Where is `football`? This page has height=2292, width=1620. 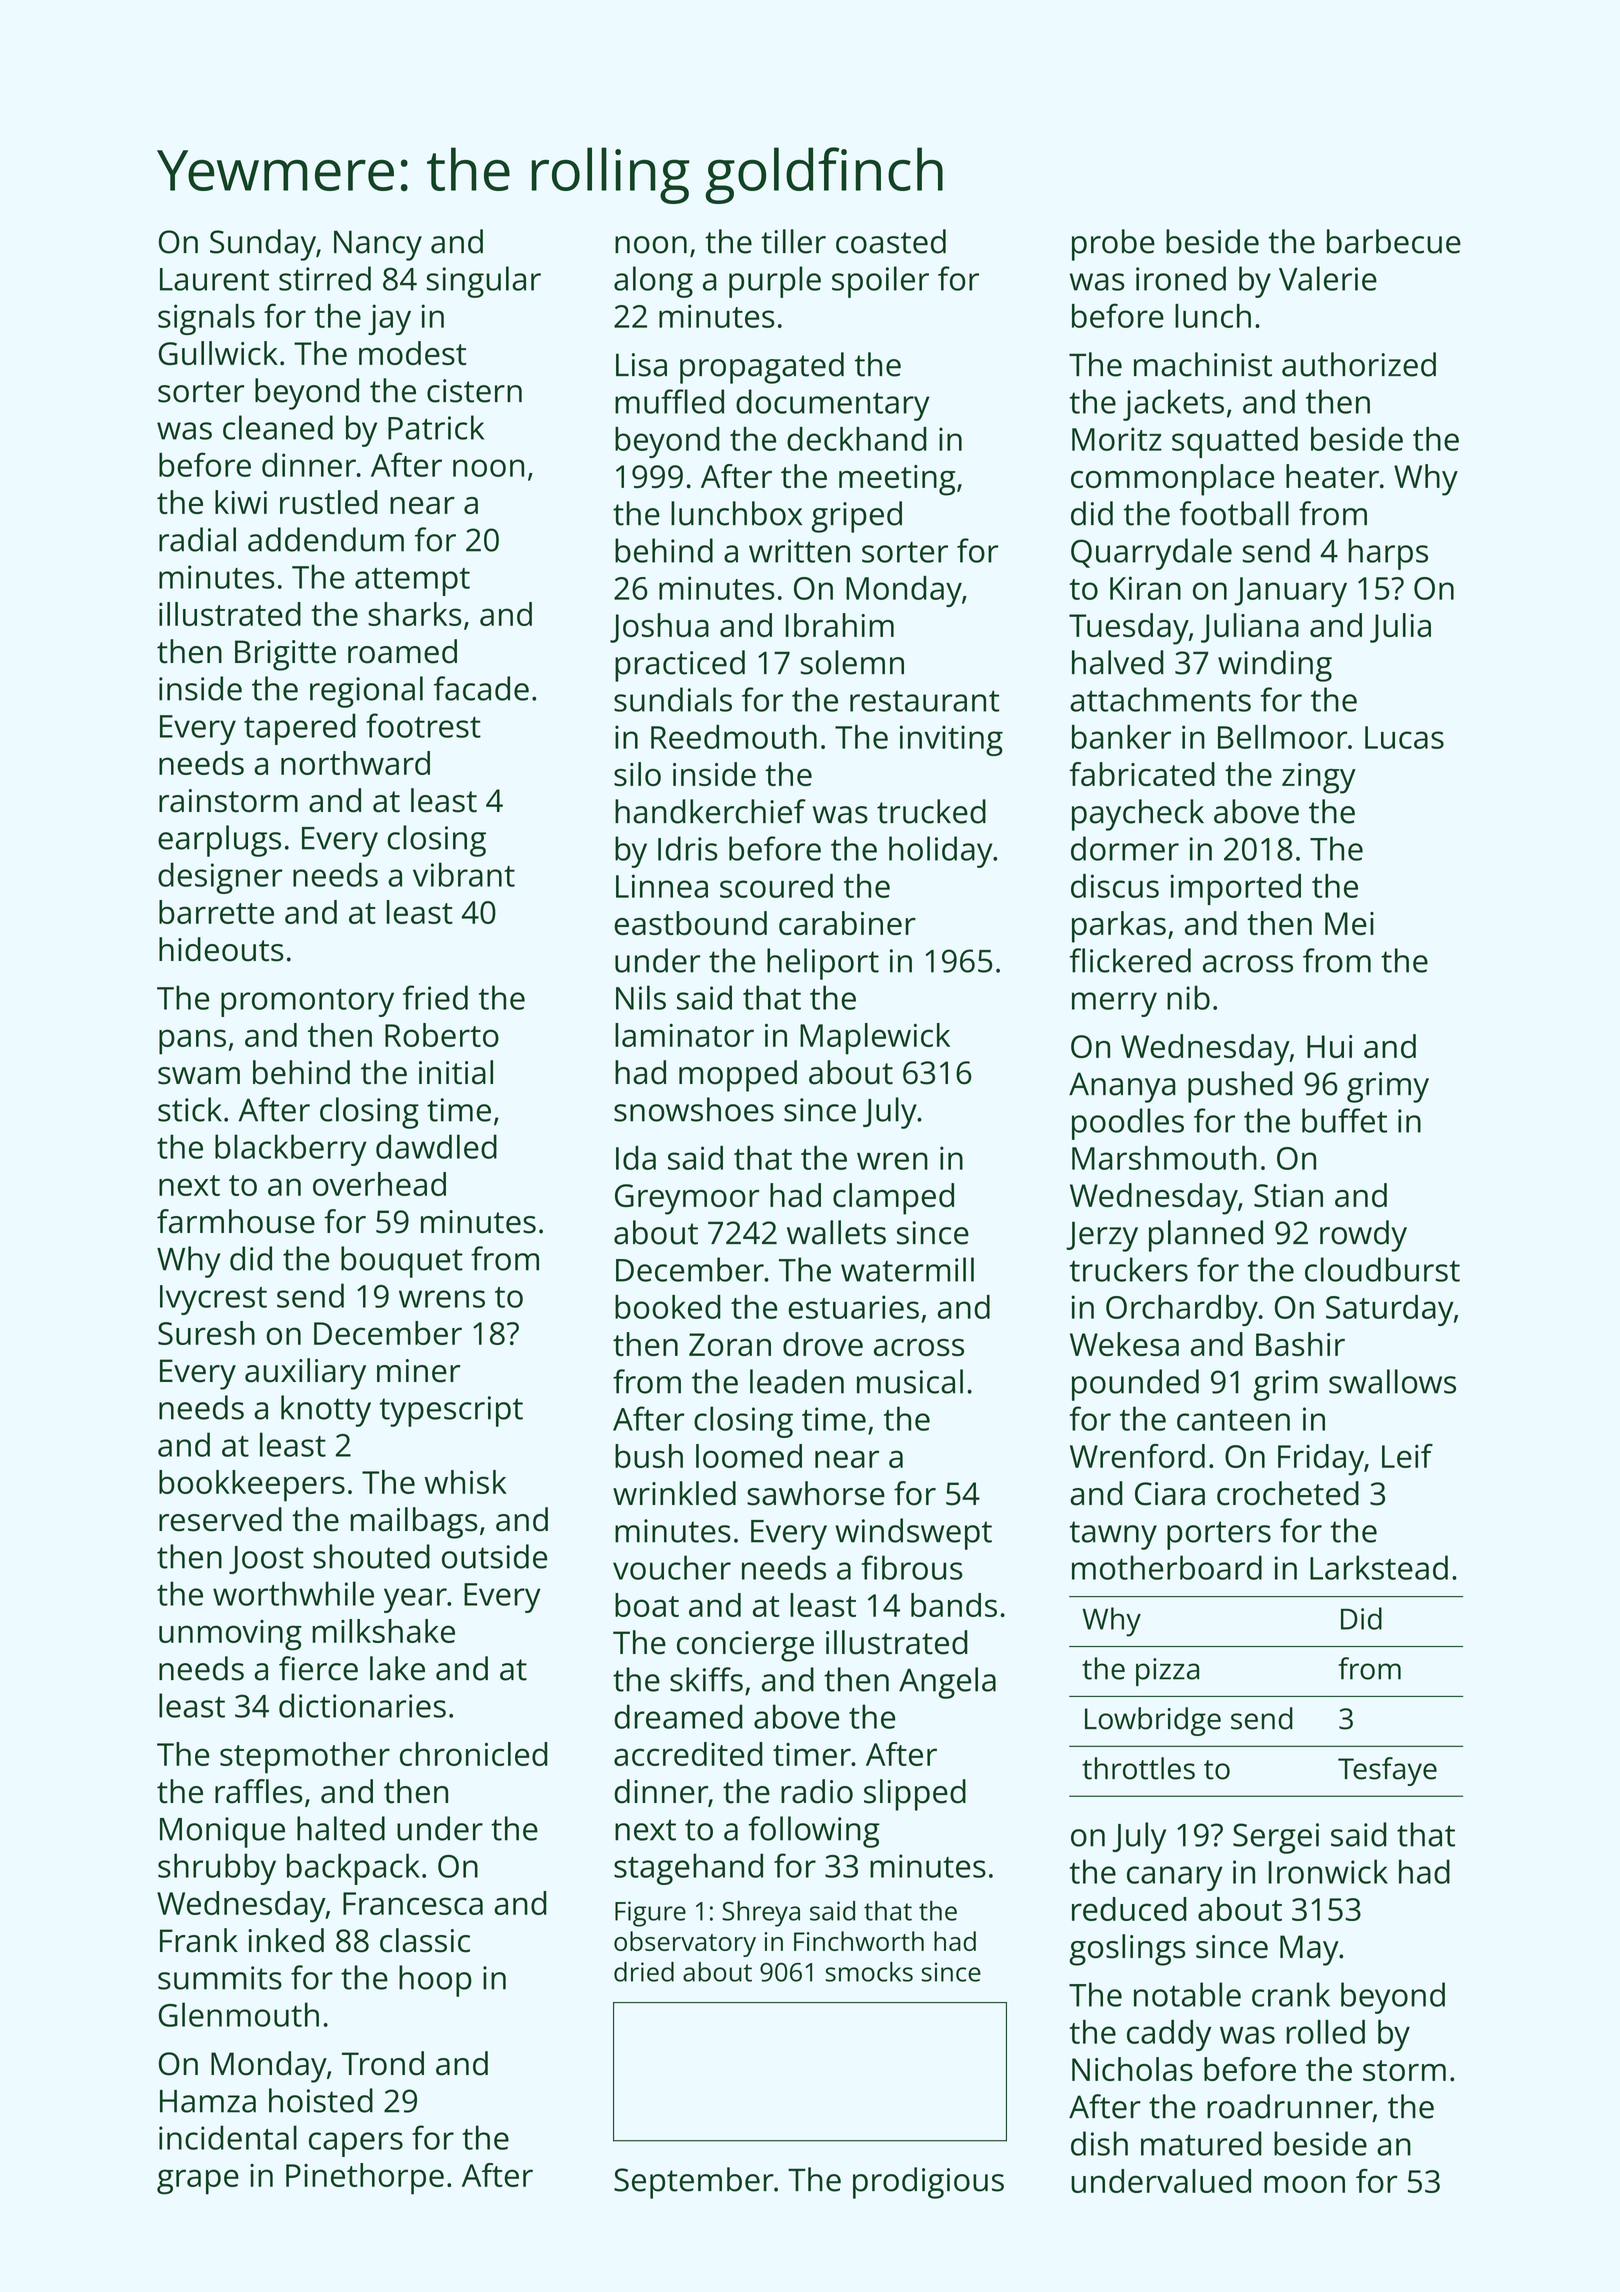 football is located at coordinates (1234, 513).
